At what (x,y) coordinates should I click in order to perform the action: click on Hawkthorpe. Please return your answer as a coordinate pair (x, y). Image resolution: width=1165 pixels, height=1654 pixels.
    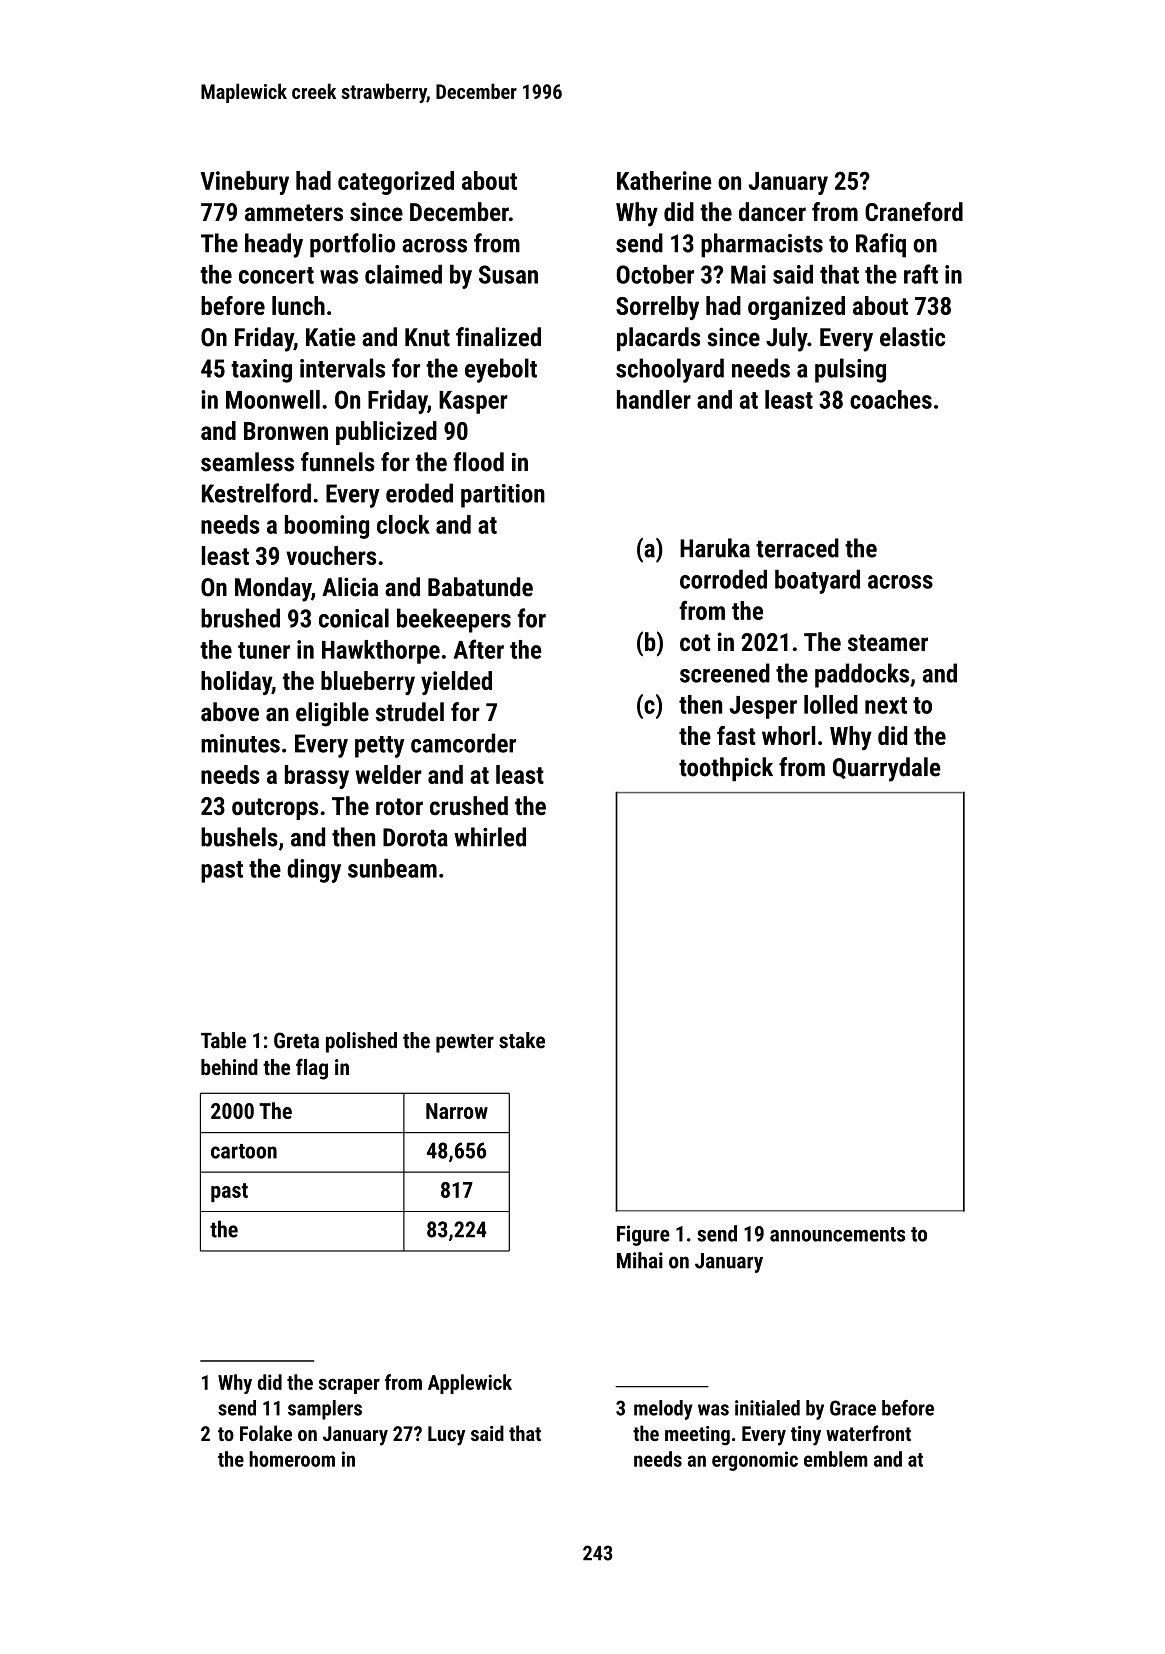
    Looking at the image, I should click on (381, 652).
